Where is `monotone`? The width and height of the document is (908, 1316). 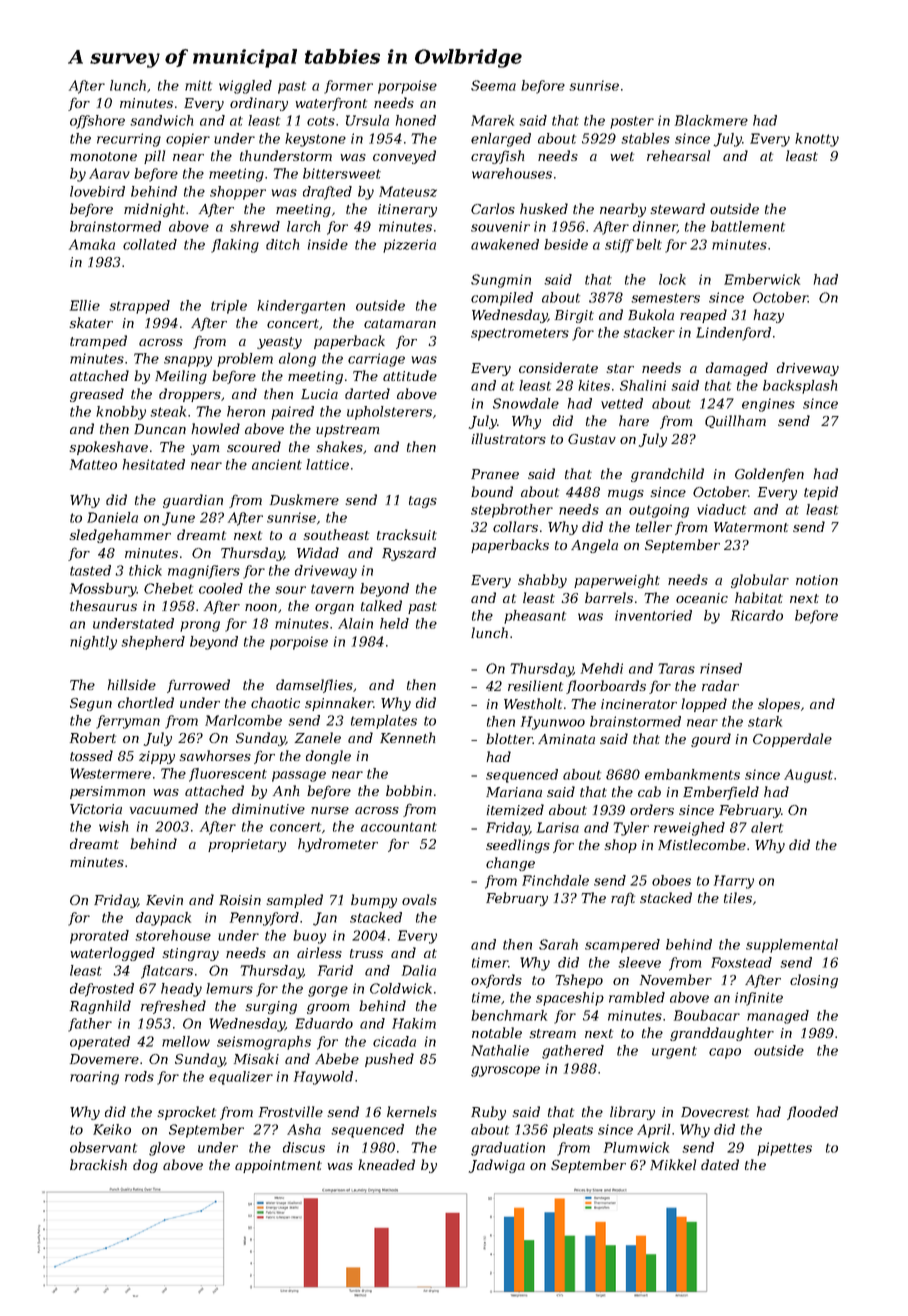 monotone is located at coordinates (103, 156).
